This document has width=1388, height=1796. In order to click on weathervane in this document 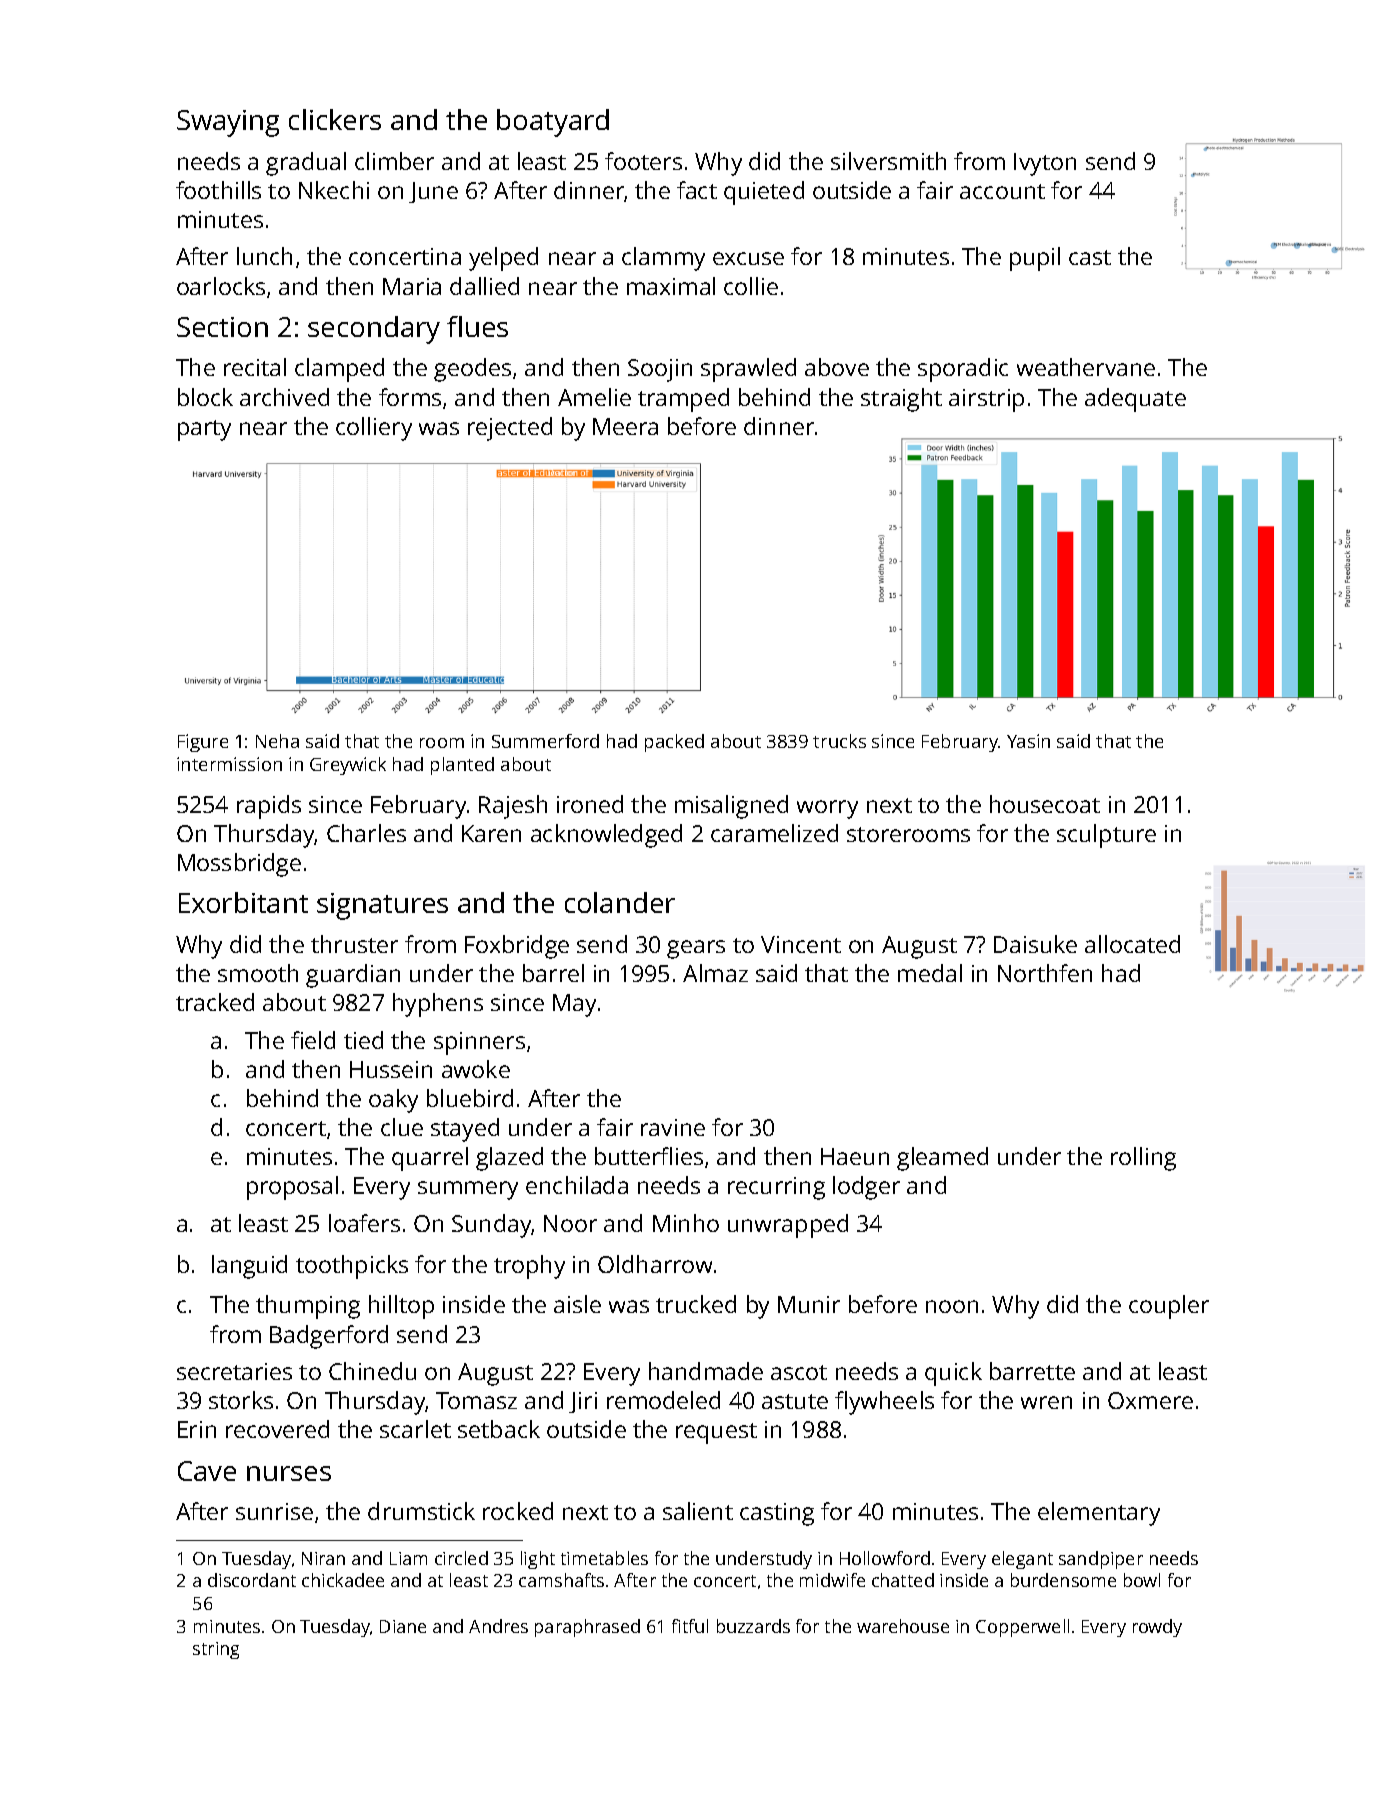, I will do `click(1086, 367)`.
